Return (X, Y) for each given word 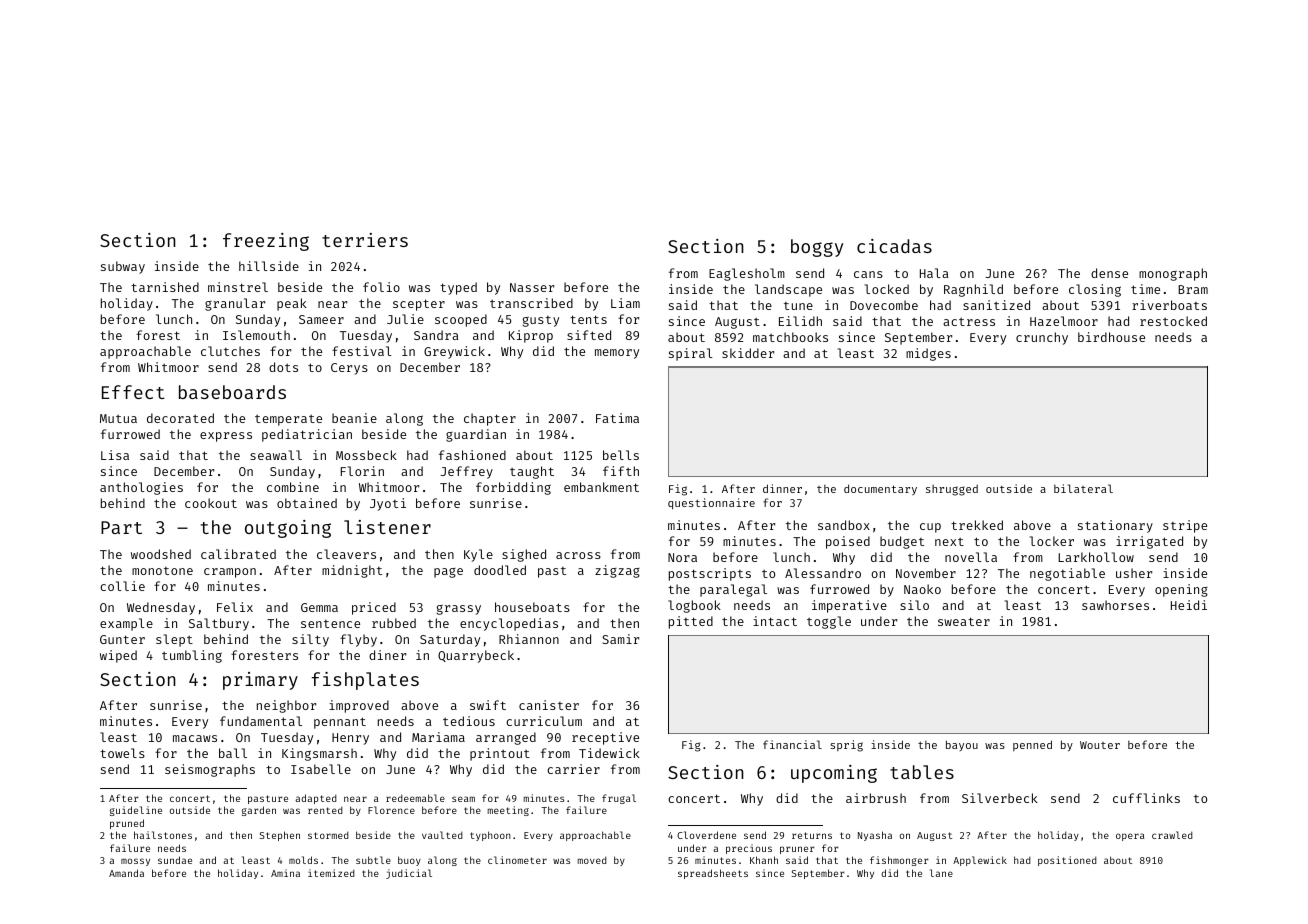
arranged (506, 738)
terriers (365, 240)
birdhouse (1111, 337)
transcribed (531, 303)
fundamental (261, 721)
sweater (964, 621)
